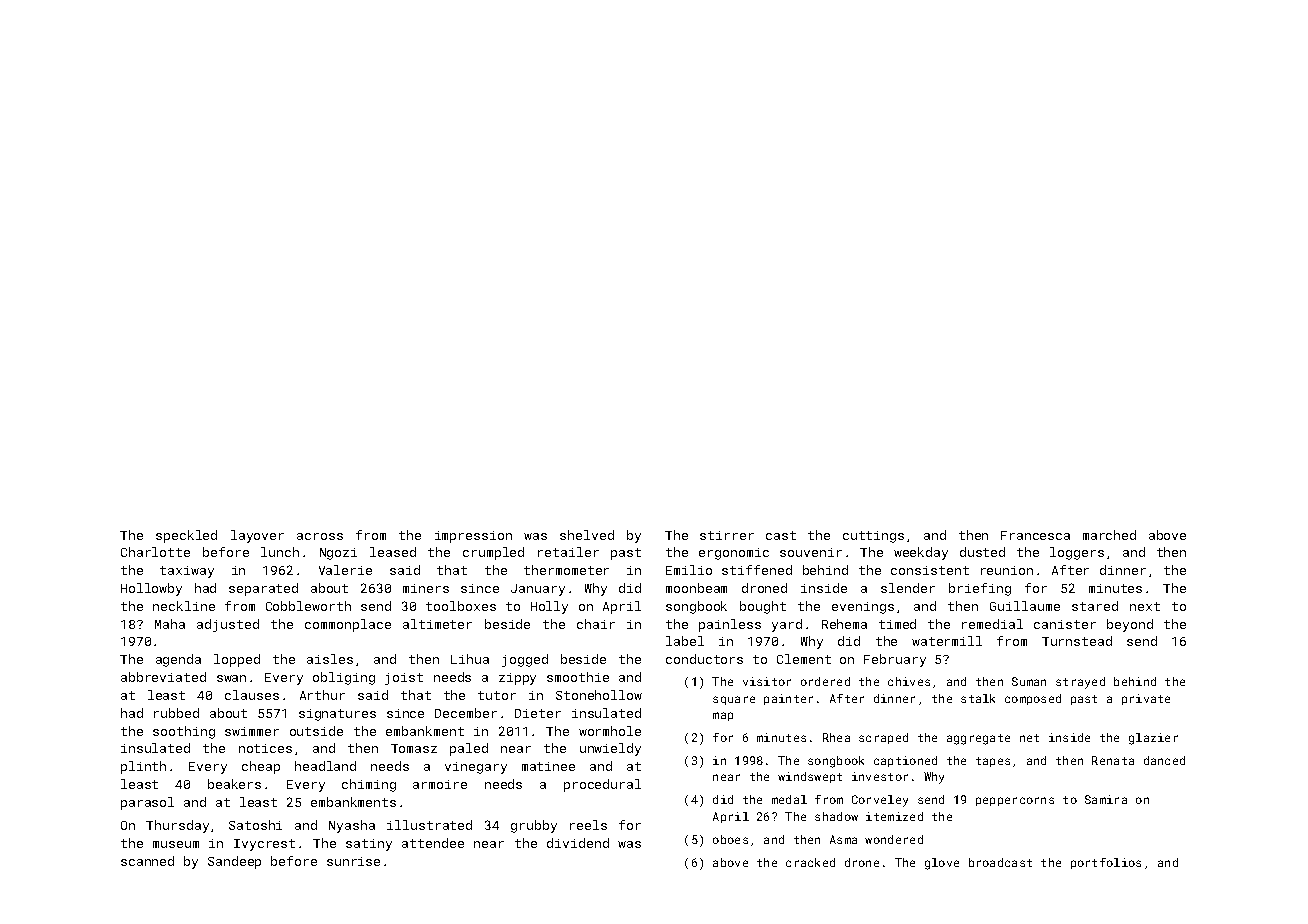  Describe the element at coordinates (843, 839) in the page. I see `Asma` at that location.
